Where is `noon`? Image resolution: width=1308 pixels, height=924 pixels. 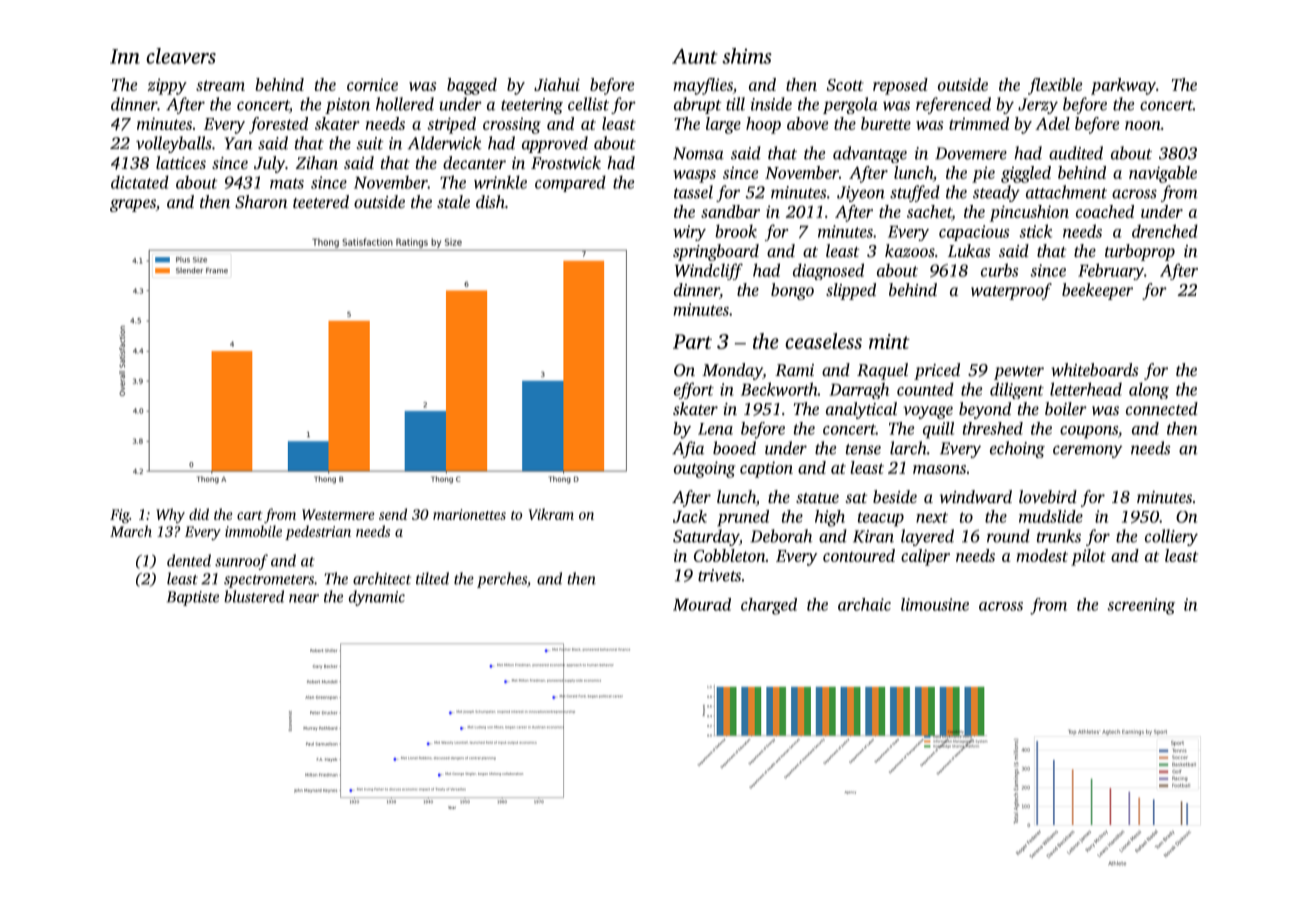 noon is located at coordinates (1143, 125).
